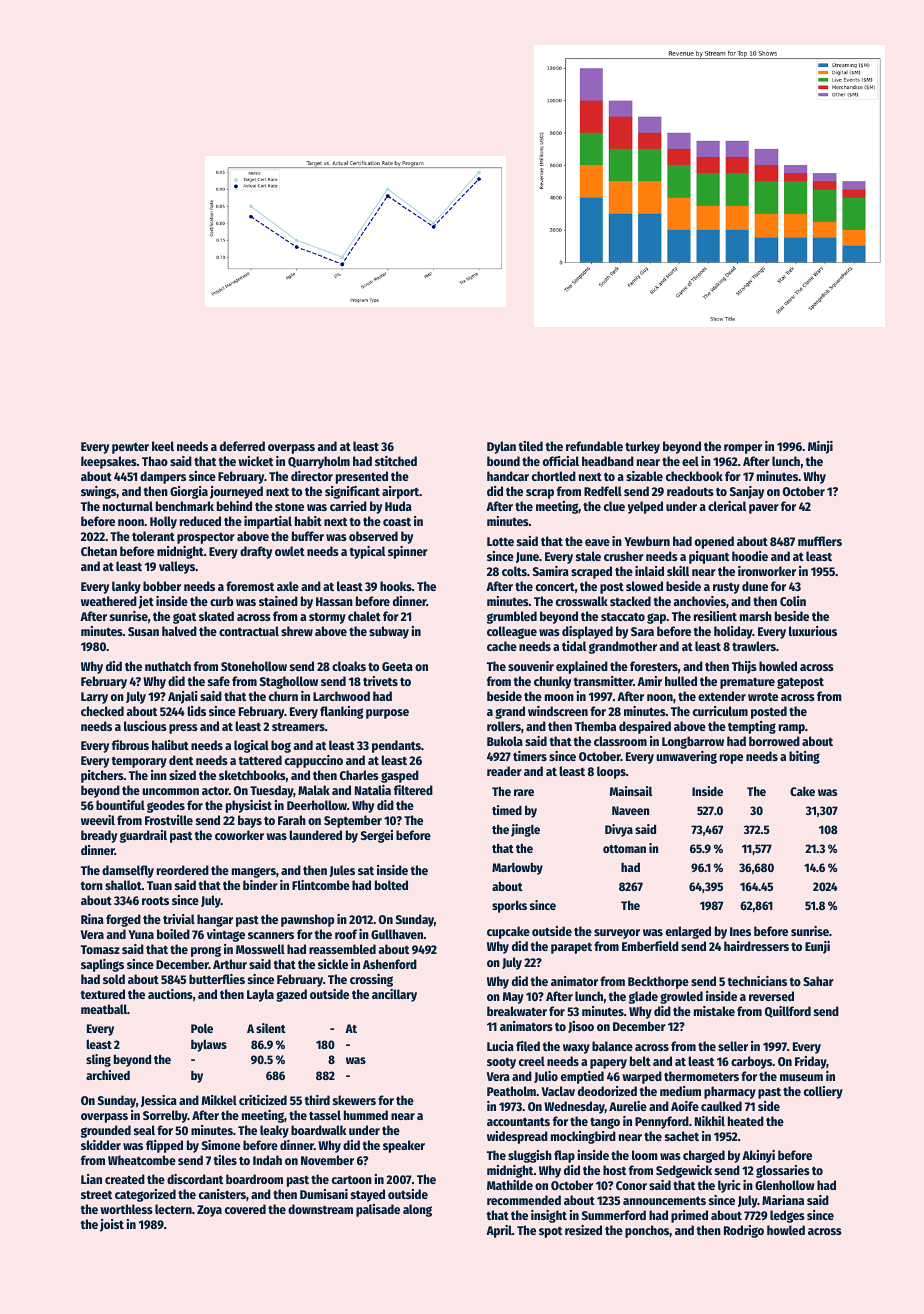 This screenshot has height=1314, width=924. What do you see at coordinates (378, 1210) in the screenshot?
I see `palisade` at bounding box center [378, 1210].
